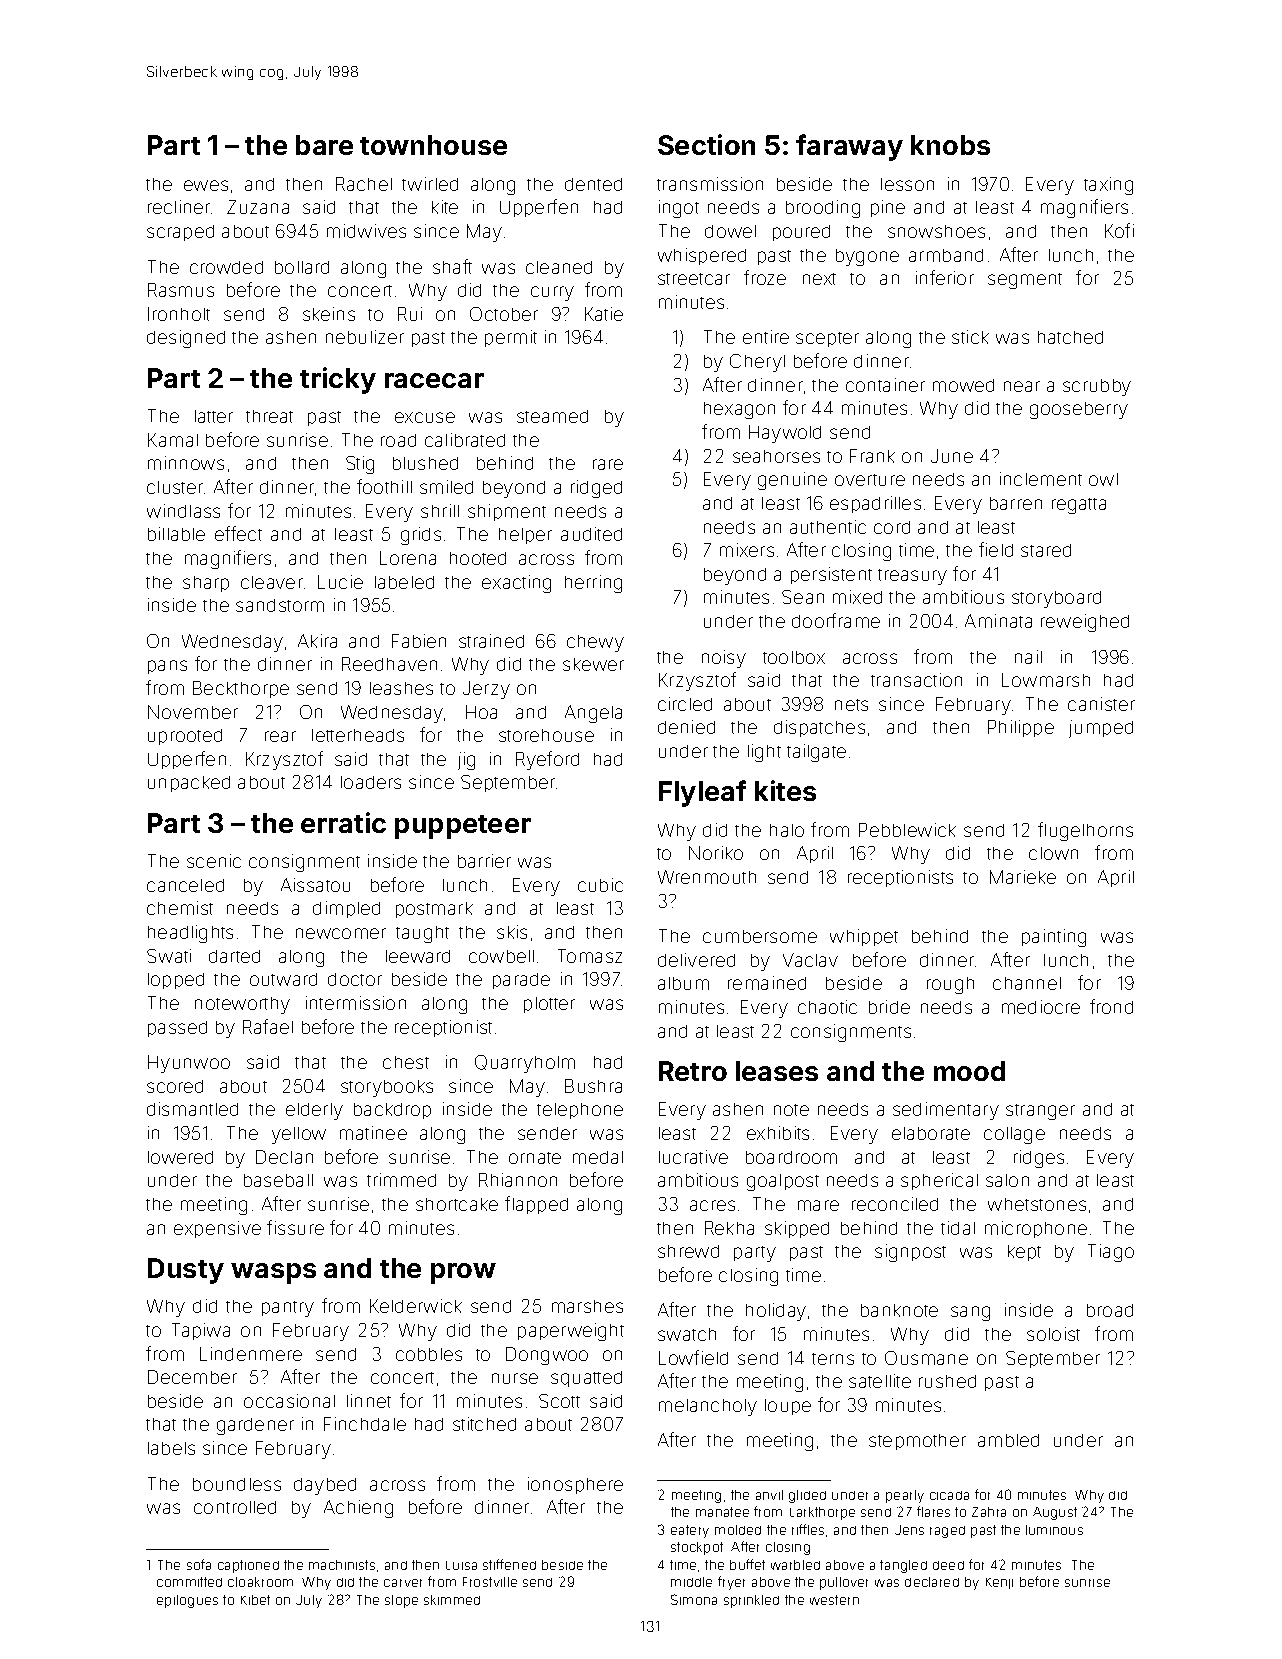 This screenshot has height=1659, width=1282. What do you see at coordinates (1046, 550) in the screenshot?
I see `stared` at bounding box center [1046, 550].
